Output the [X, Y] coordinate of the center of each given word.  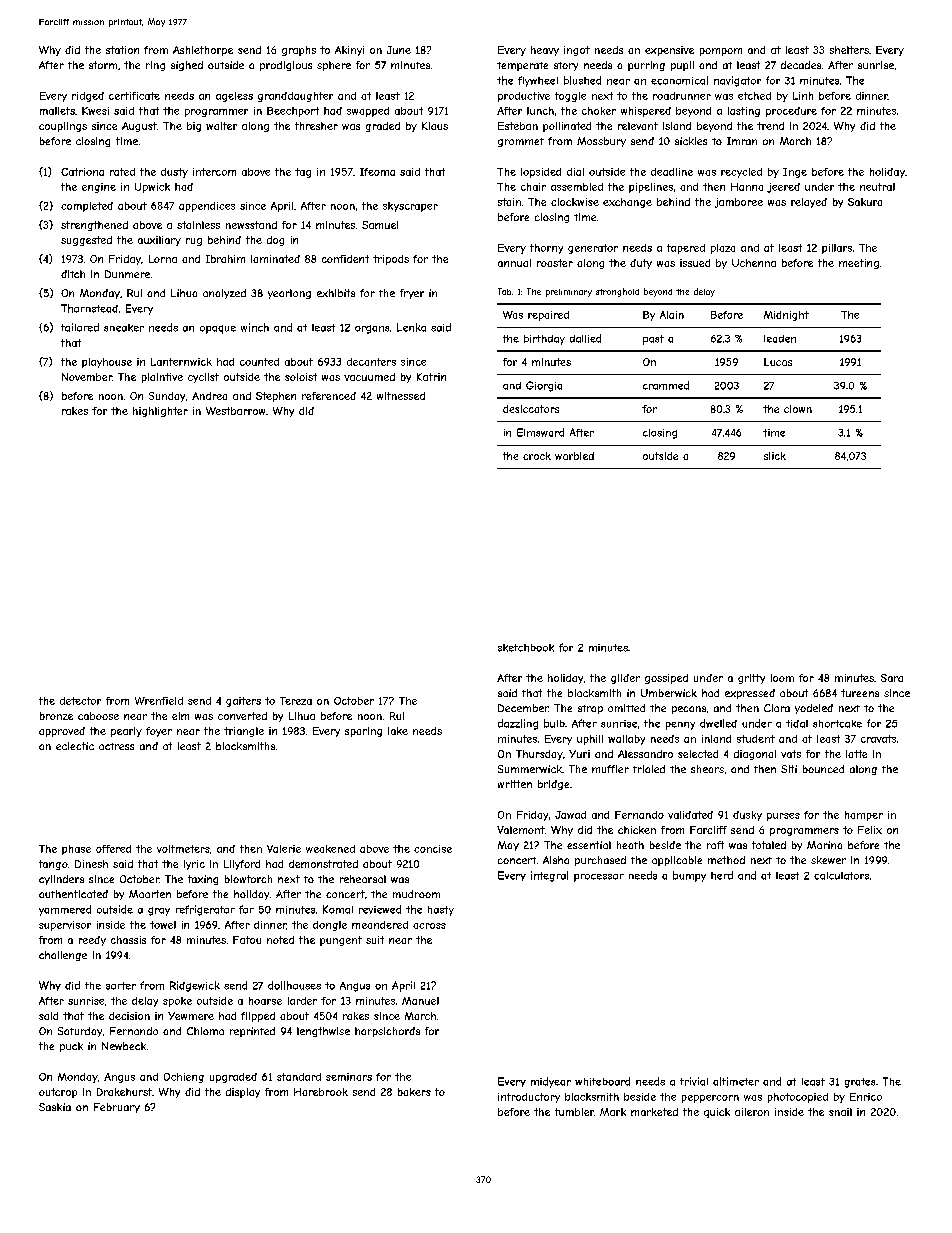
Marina [824, 845]
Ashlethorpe [203, 51]
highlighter [160, 412]
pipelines [651, 188]
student [756, 739]
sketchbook [526, 648]
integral [549, 876]
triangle [244, 732]
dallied [585, 338]
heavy [545, 51]
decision [129, 1016]
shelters [849, 50]
